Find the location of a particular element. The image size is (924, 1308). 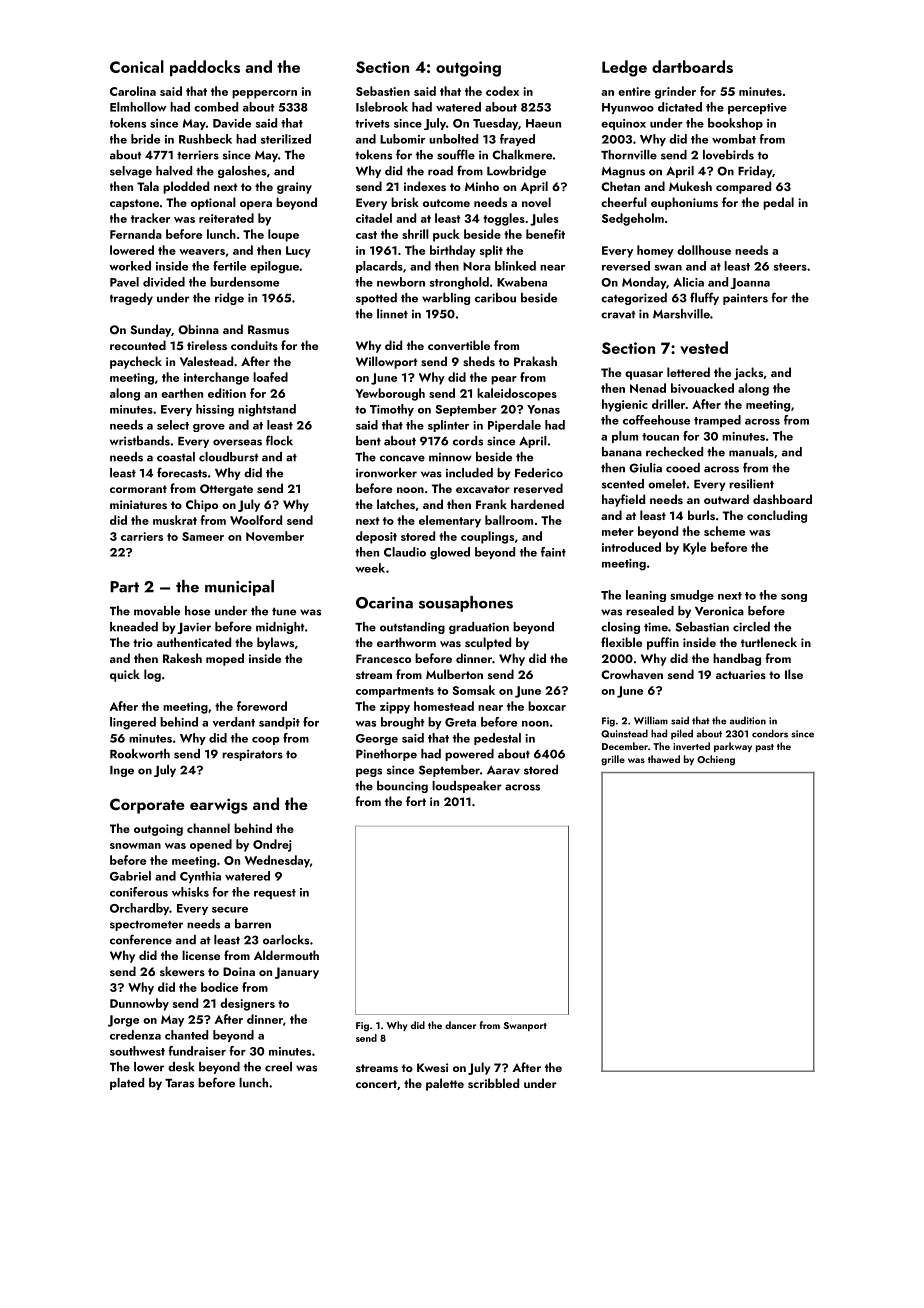

dancer is located at coordinates (460, 1025).
